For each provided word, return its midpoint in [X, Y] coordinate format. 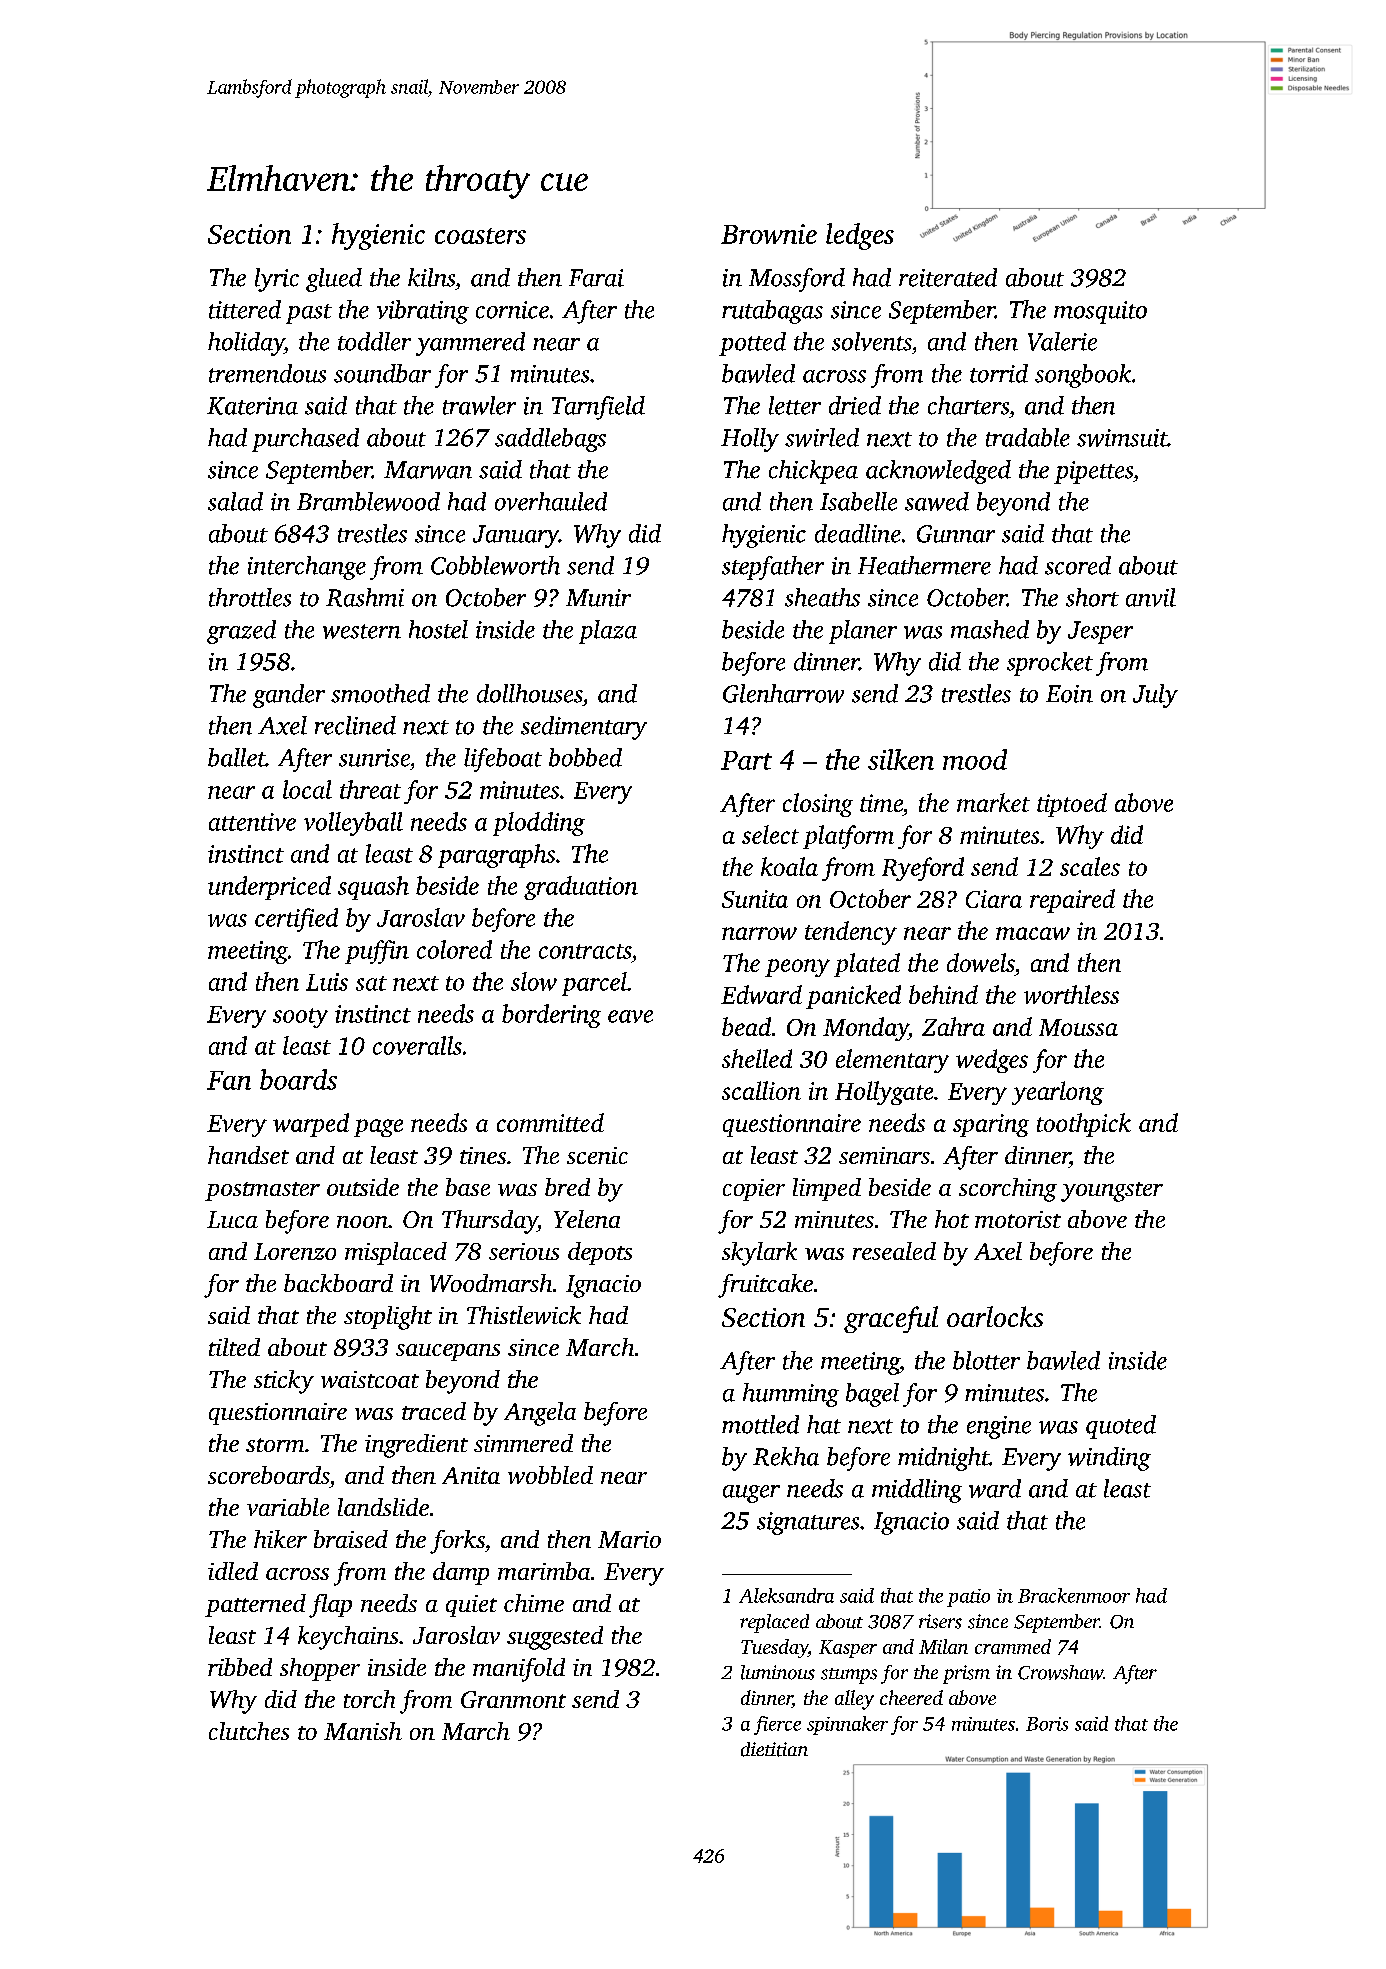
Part [746, 760]
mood [975, 759]
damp [461, 1573]
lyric [277, 280]
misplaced [396, 1253]
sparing [991, 1125]
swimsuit [1122, 438]
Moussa [1078, 1027]
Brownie [769, 234]
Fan [229, 1080]
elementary [892, 1061]
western [362, 631]
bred [567, 1187]
